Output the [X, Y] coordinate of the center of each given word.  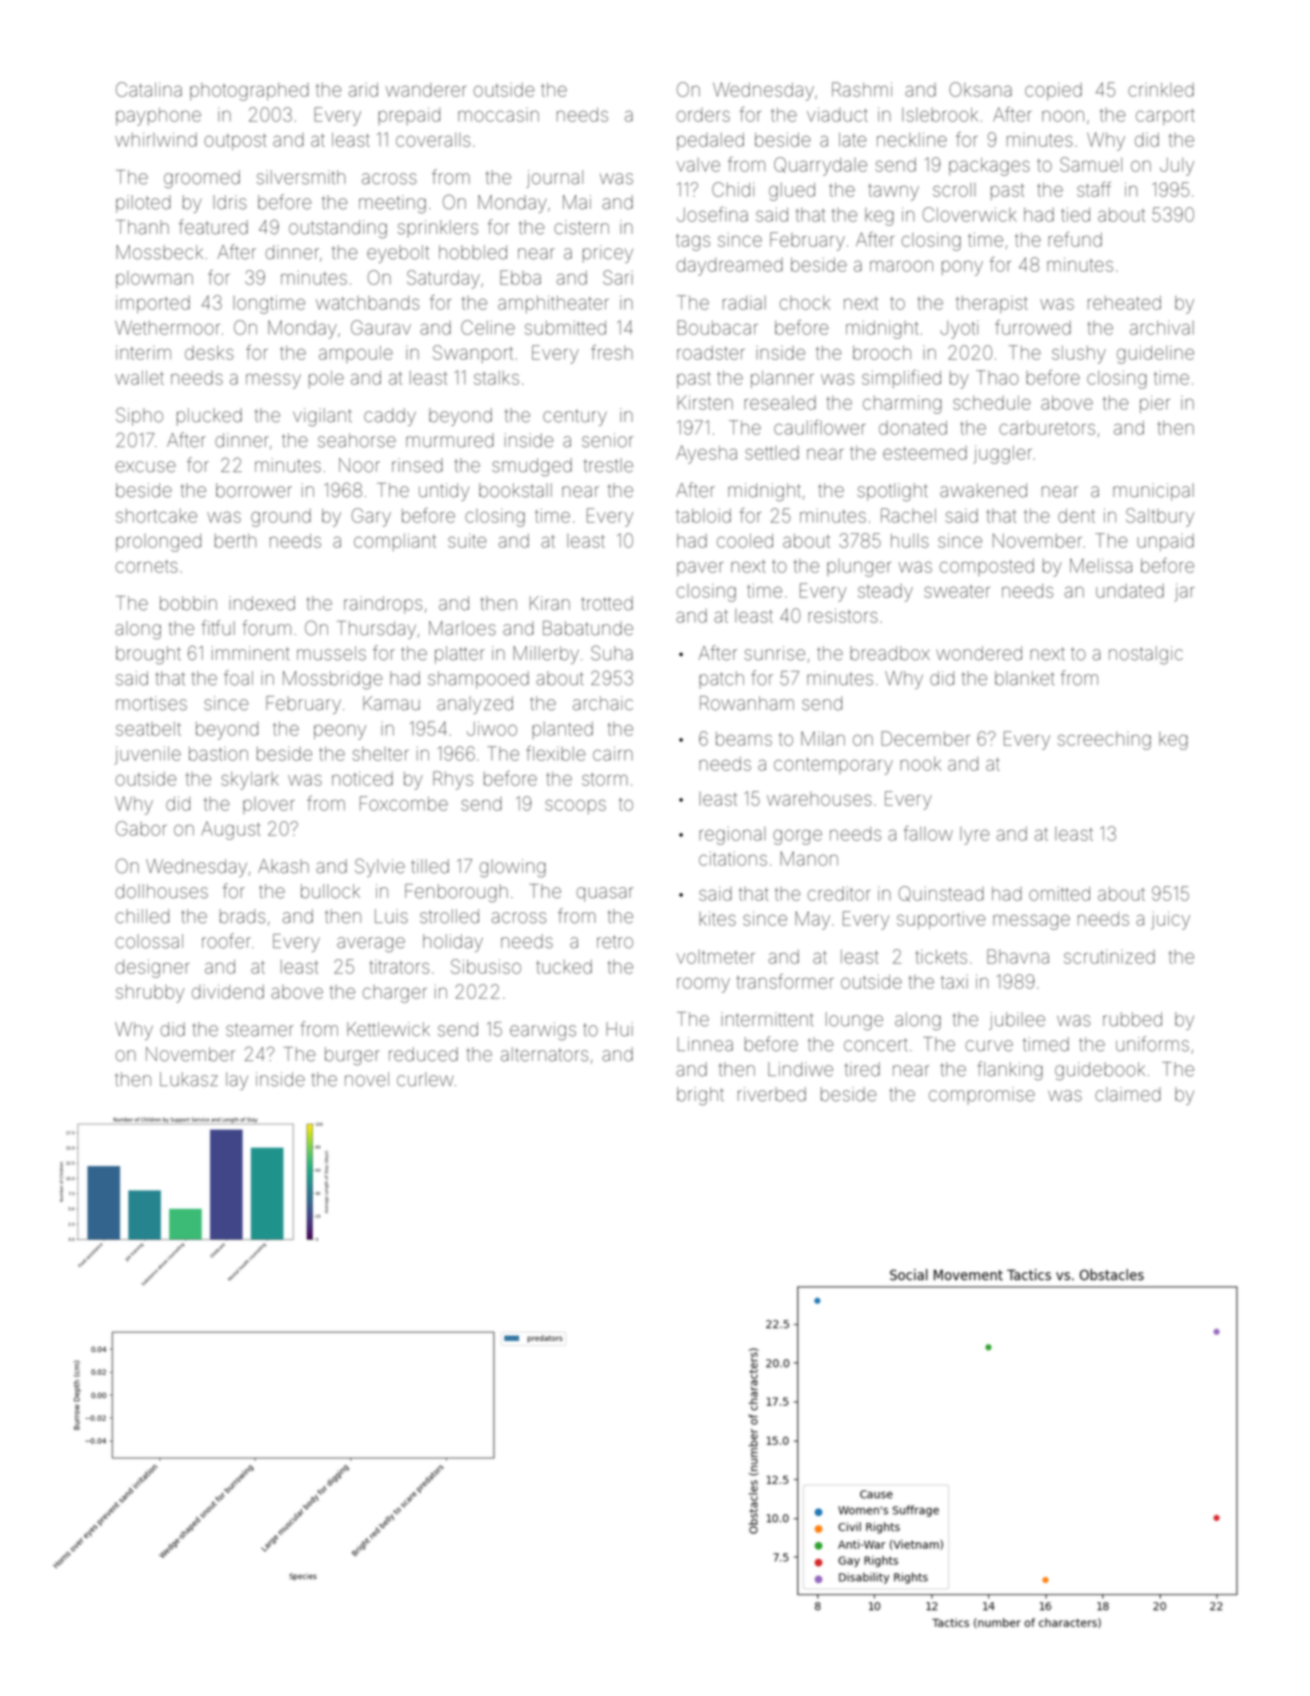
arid [363, 90]
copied [1053, 91]
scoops [575, 807]
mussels [331, 653]
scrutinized [1109, 957]
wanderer [426, 90]
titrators [399, 967]
